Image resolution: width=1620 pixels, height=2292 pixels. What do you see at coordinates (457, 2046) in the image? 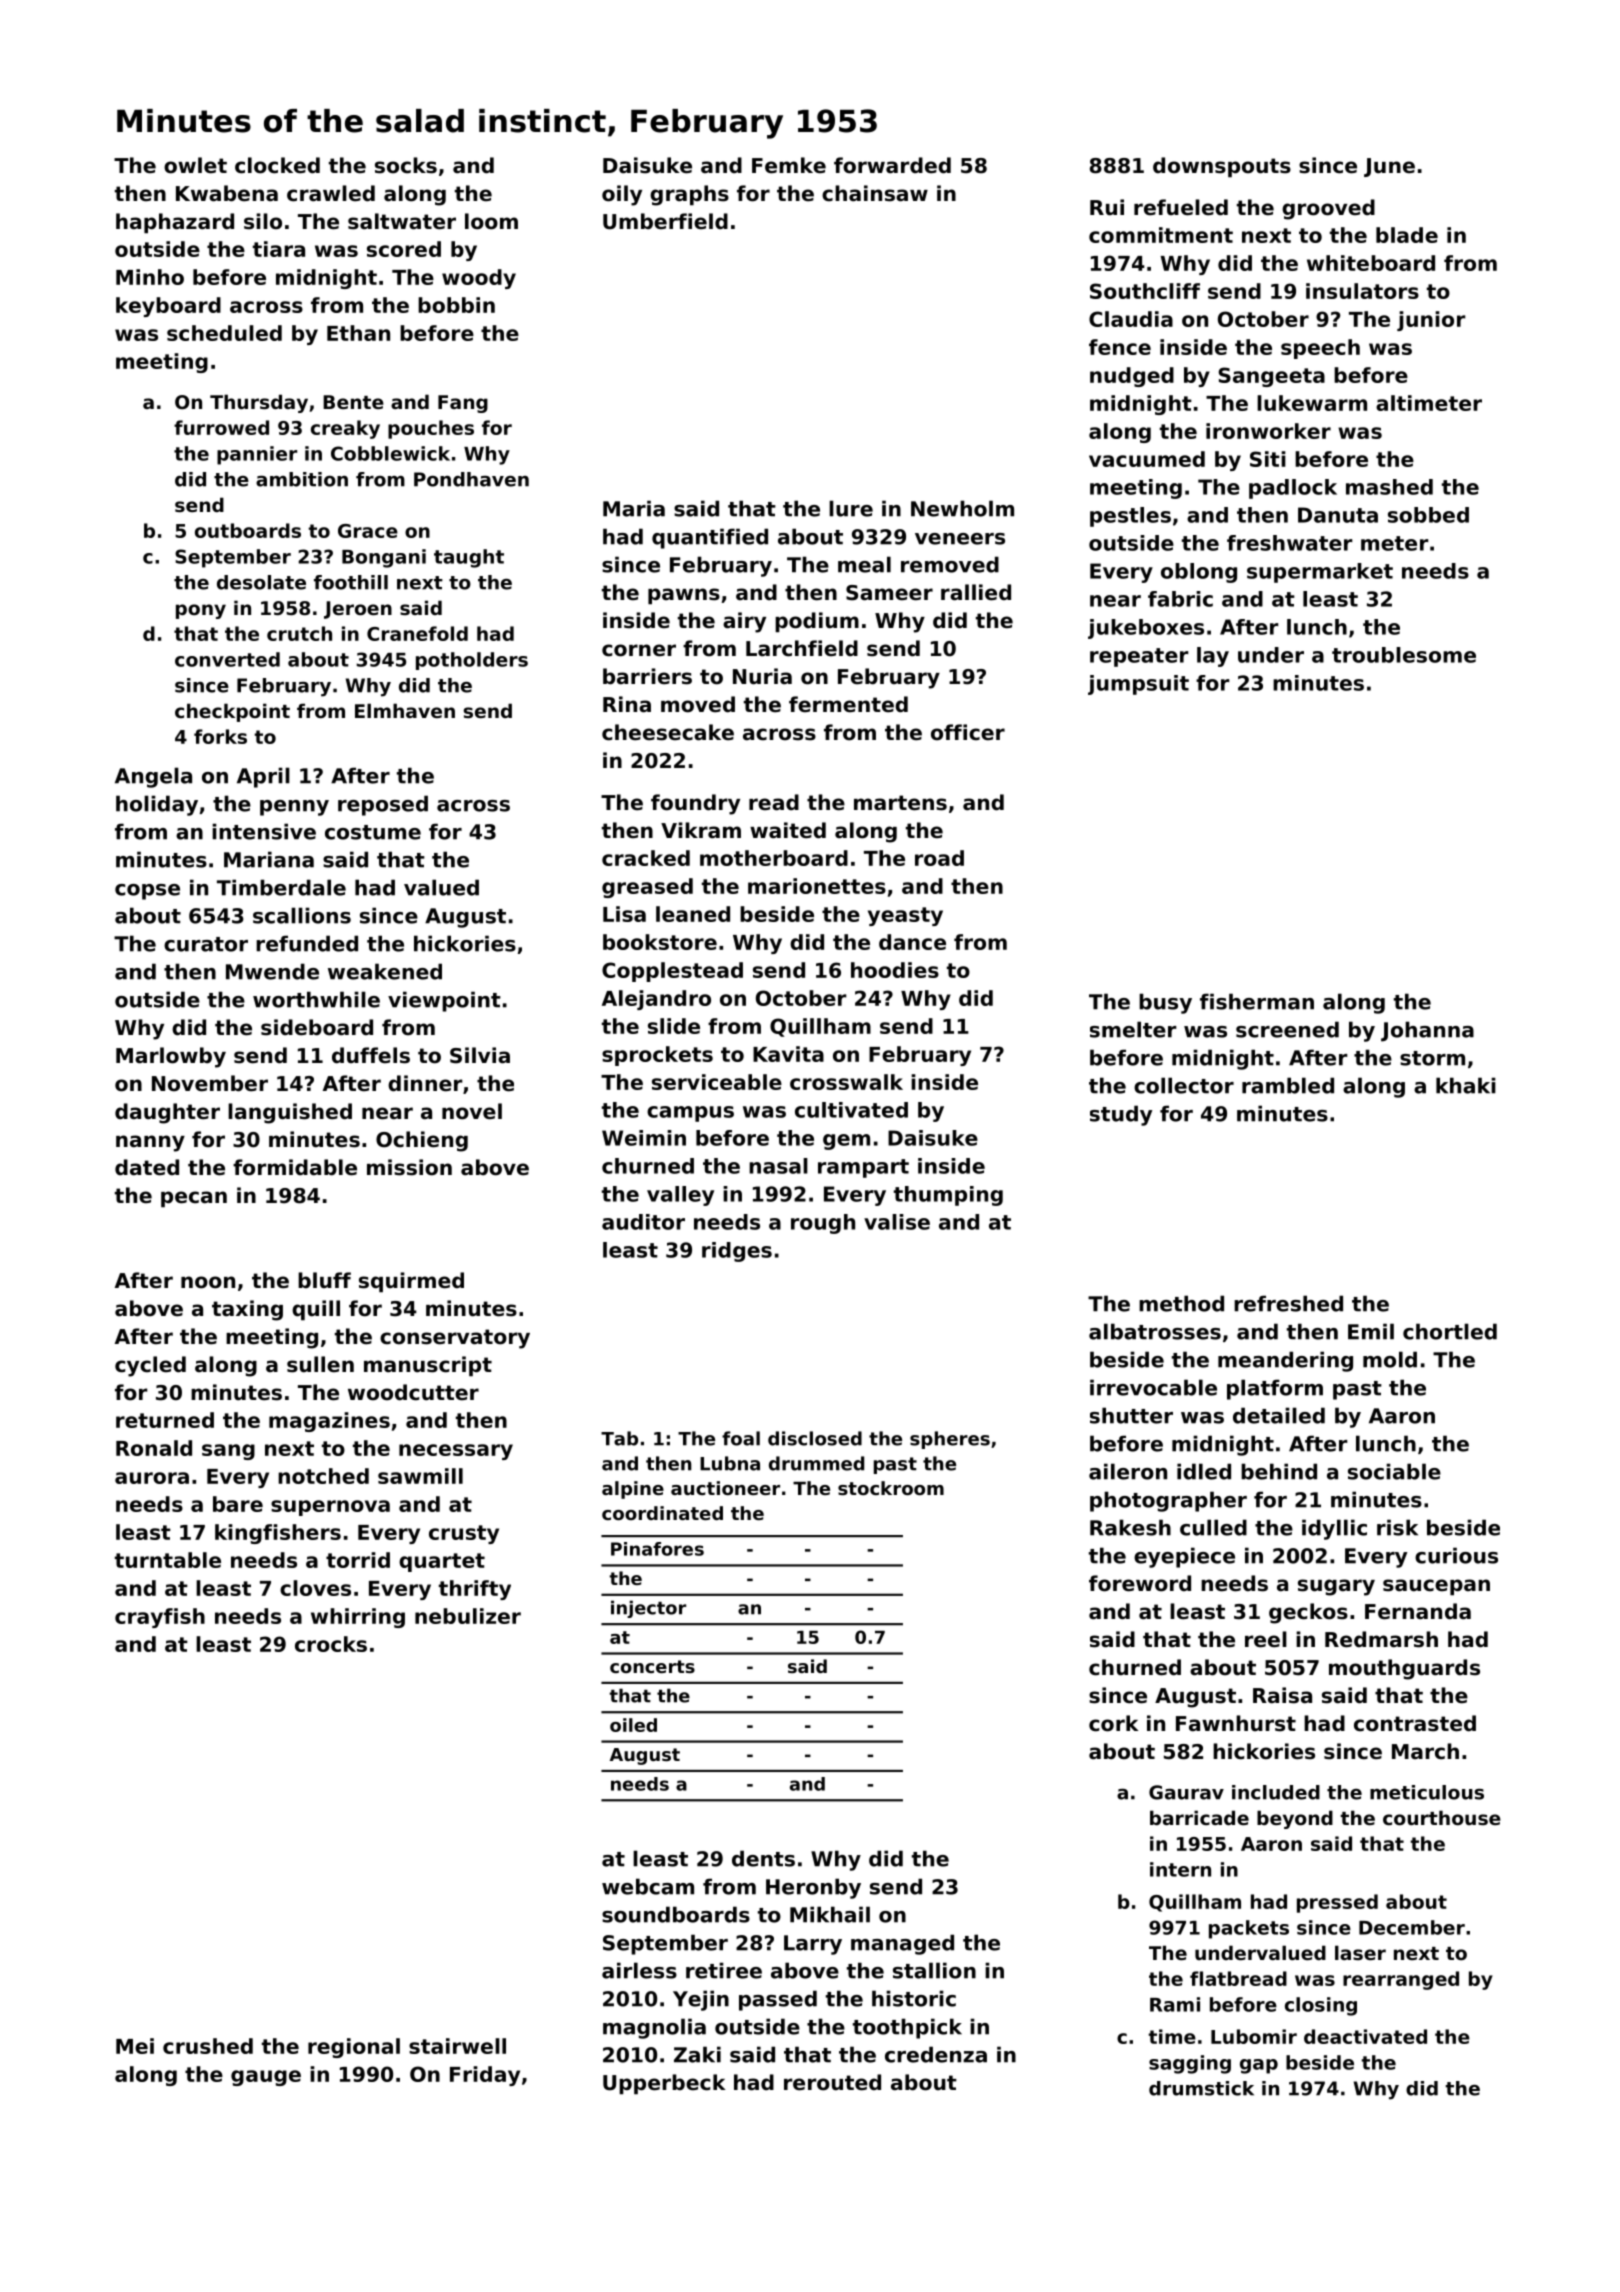
I see `stairwell` at bounding box center [457, 2046].
